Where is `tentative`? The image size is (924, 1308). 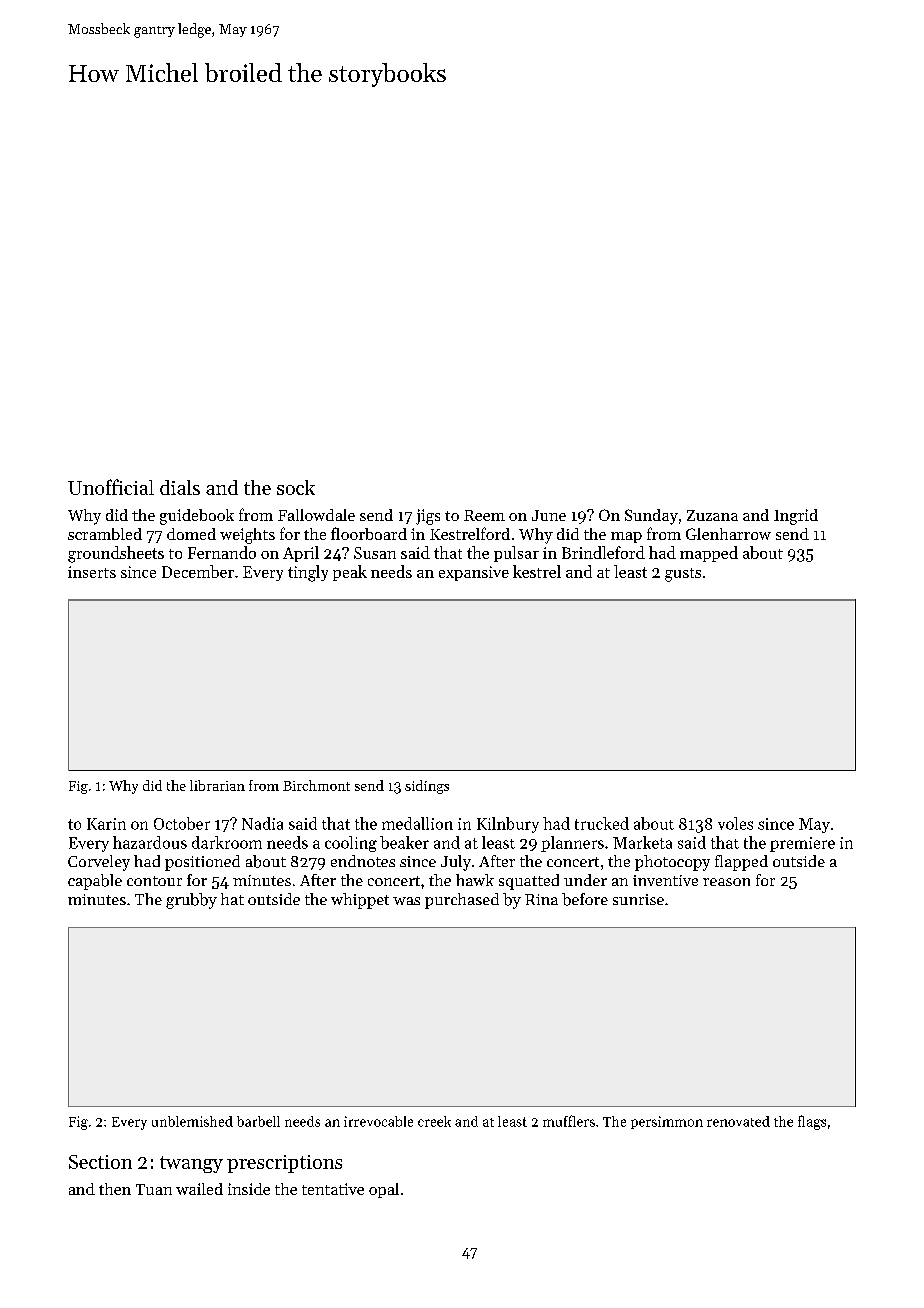
tentative is located at coordinates (333, 1189).
